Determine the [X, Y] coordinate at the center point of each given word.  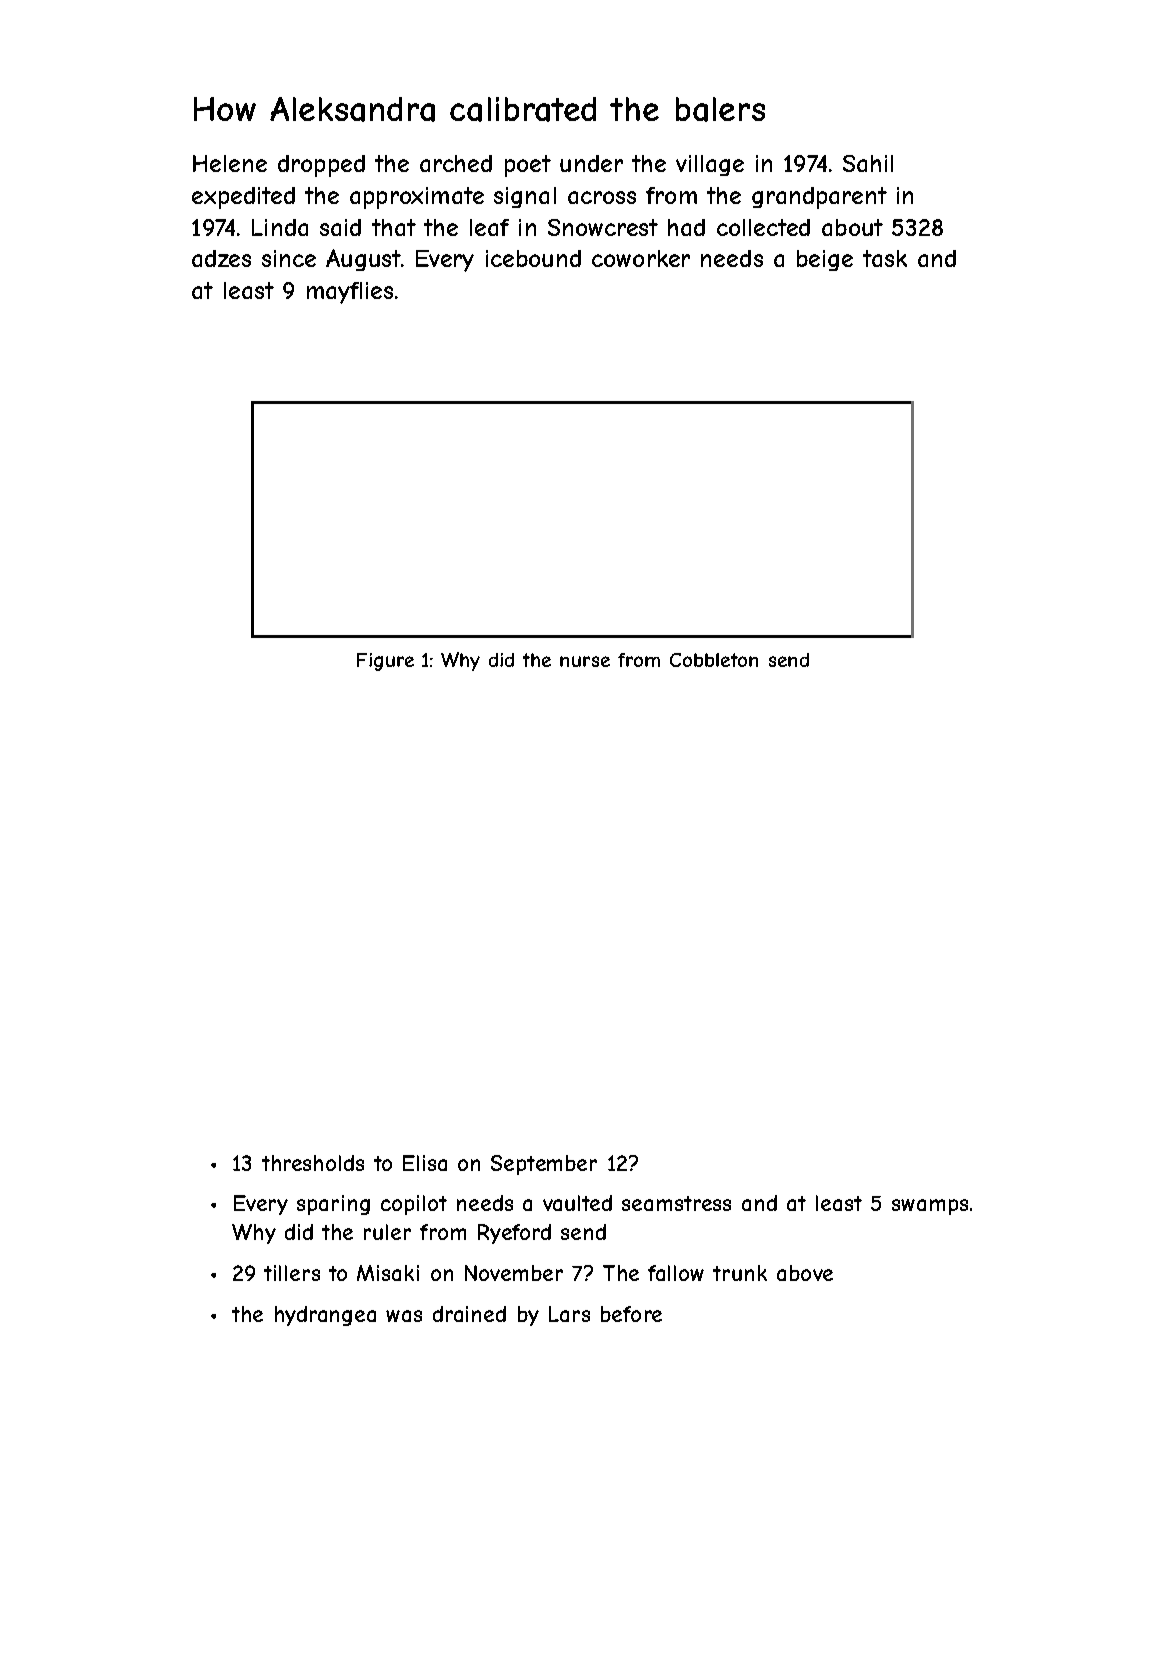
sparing [333, 1205]
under [591, 163]
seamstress [676, 1203]
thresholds [313, 1163]
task [885, 258]
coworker [641, 258]
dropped [321, 166]
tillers [292, 1273]
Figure [385, 662]
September [544, 1165]
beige [825, 260]
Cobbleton [714, 660]
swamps [930, 1207]
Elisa [425, 1163]
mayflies [350, 293]
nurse [585, 661]
